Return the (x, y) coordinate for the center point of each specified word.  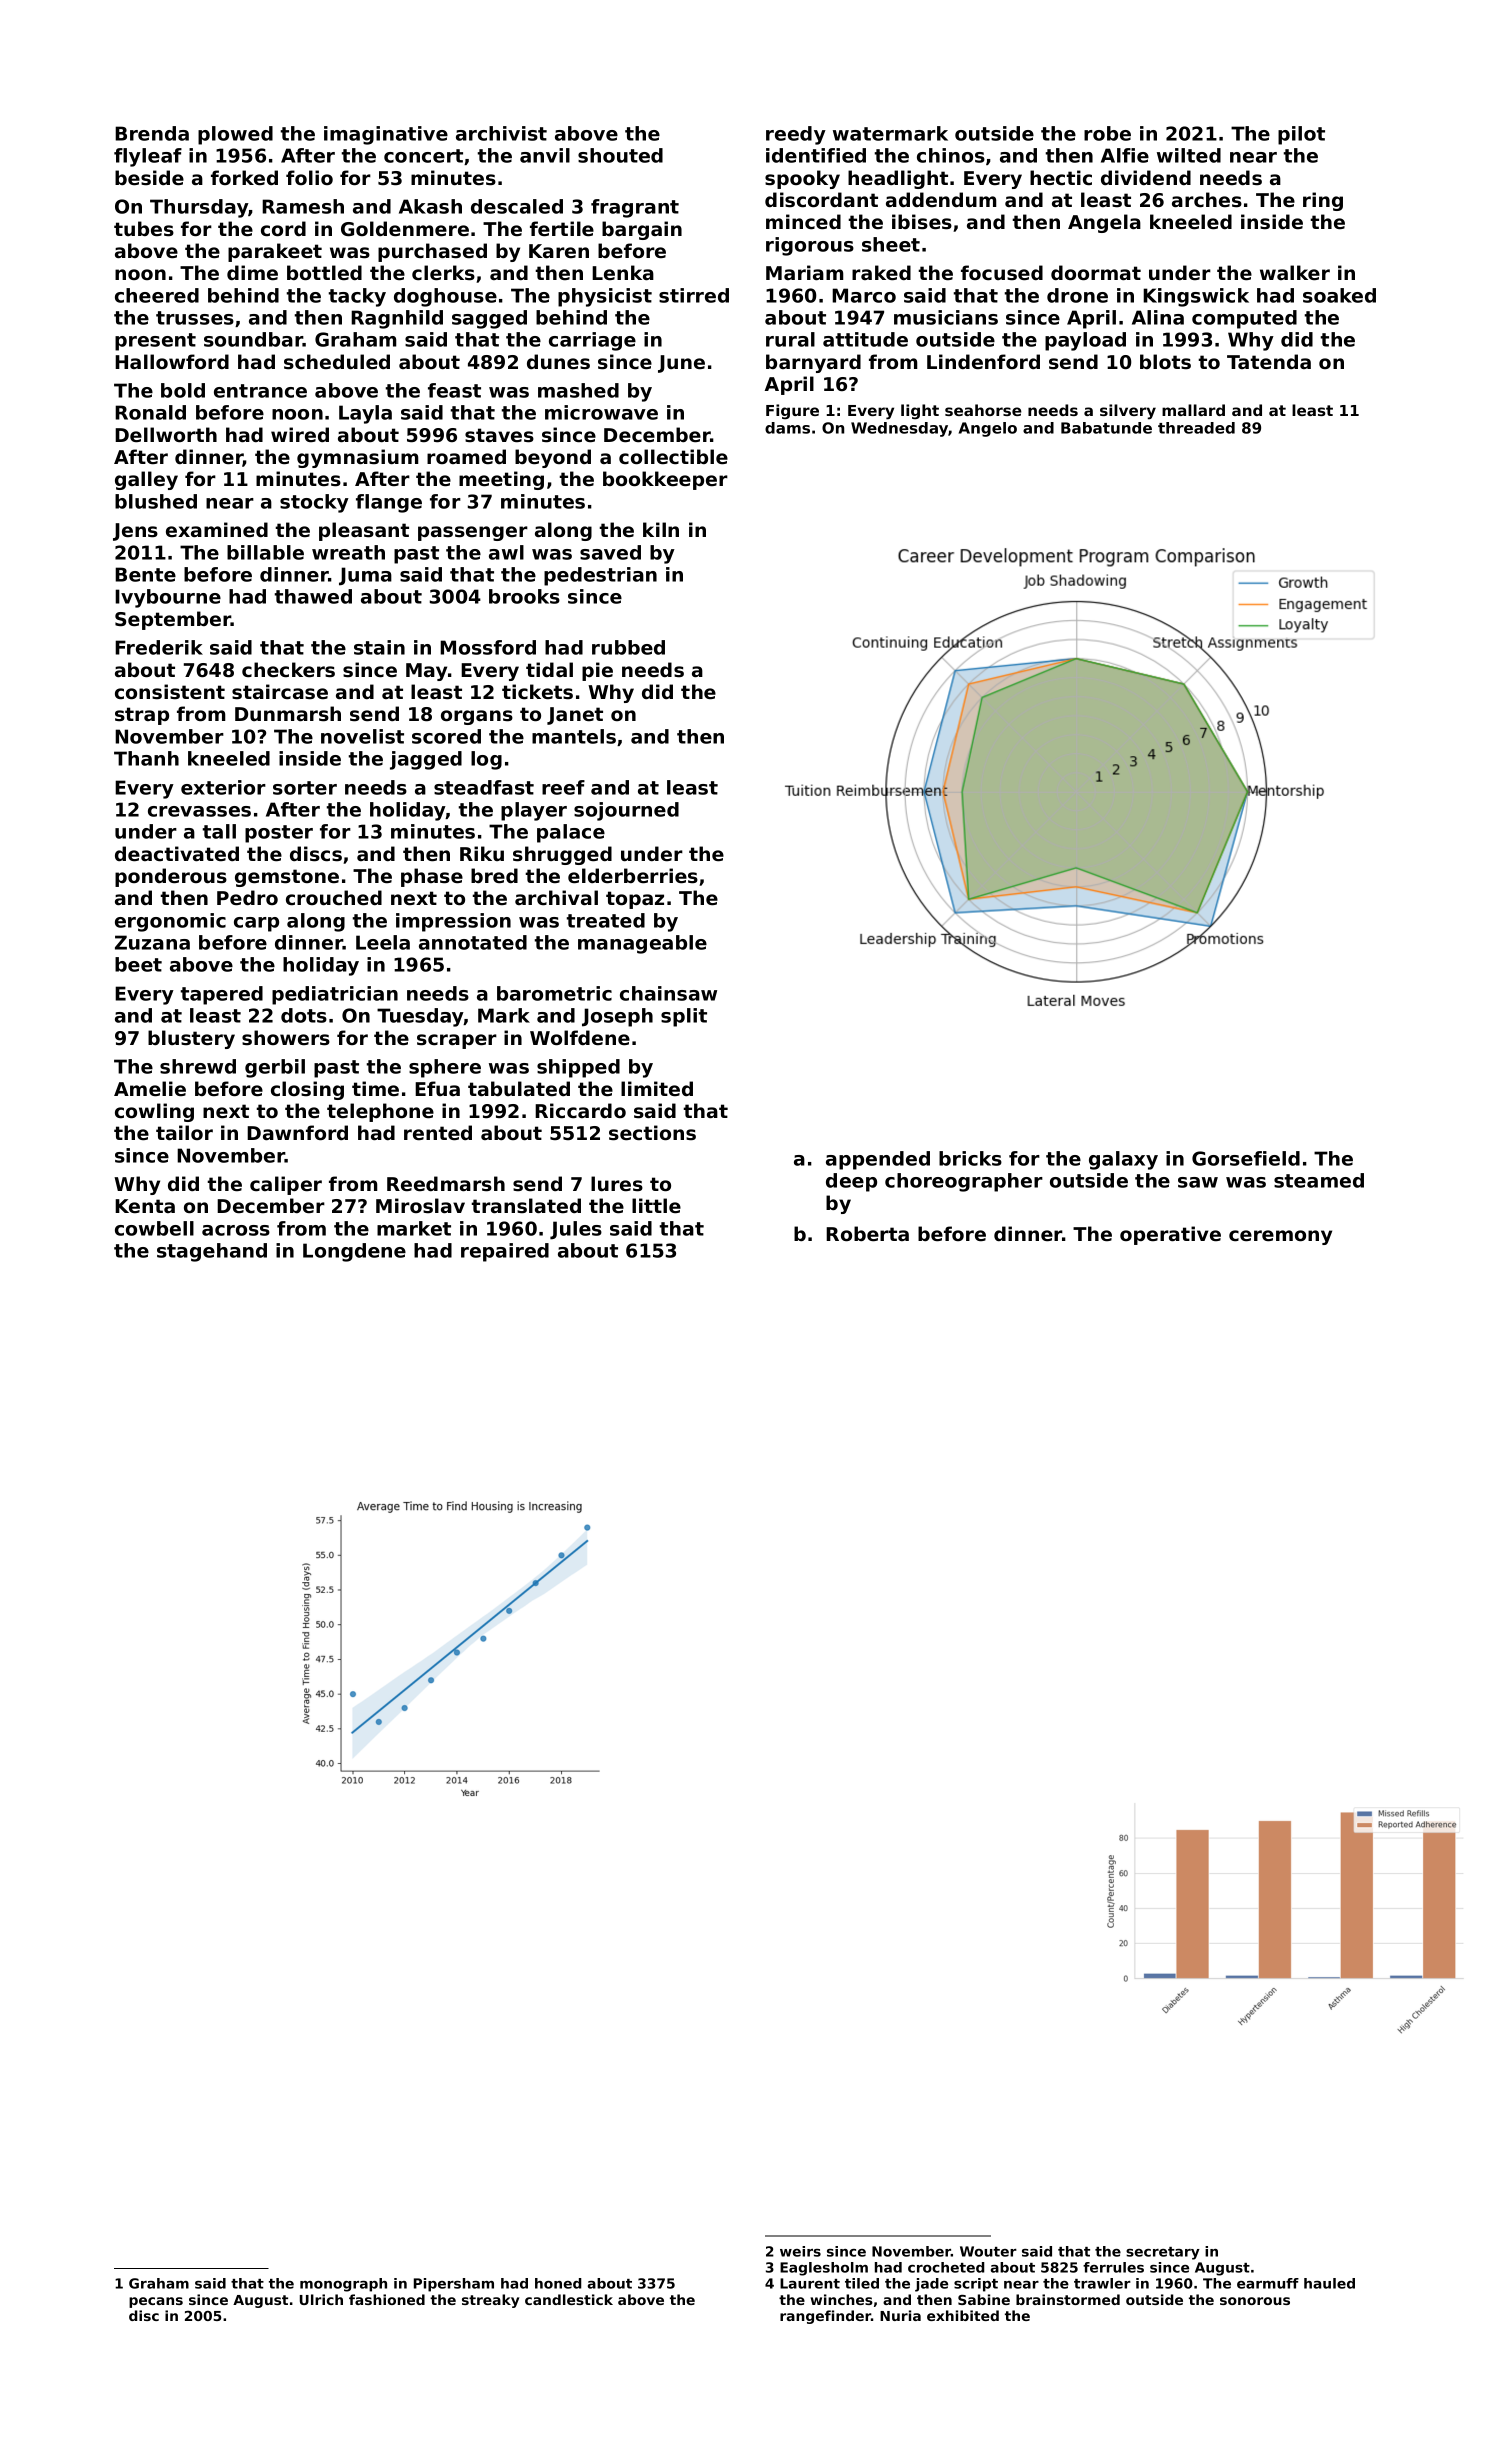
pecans (156, 2302)
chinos (951, 155)
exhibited (963, 2315)
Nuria (900, 2315)
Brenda (152, 133)
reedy (796, 135)
